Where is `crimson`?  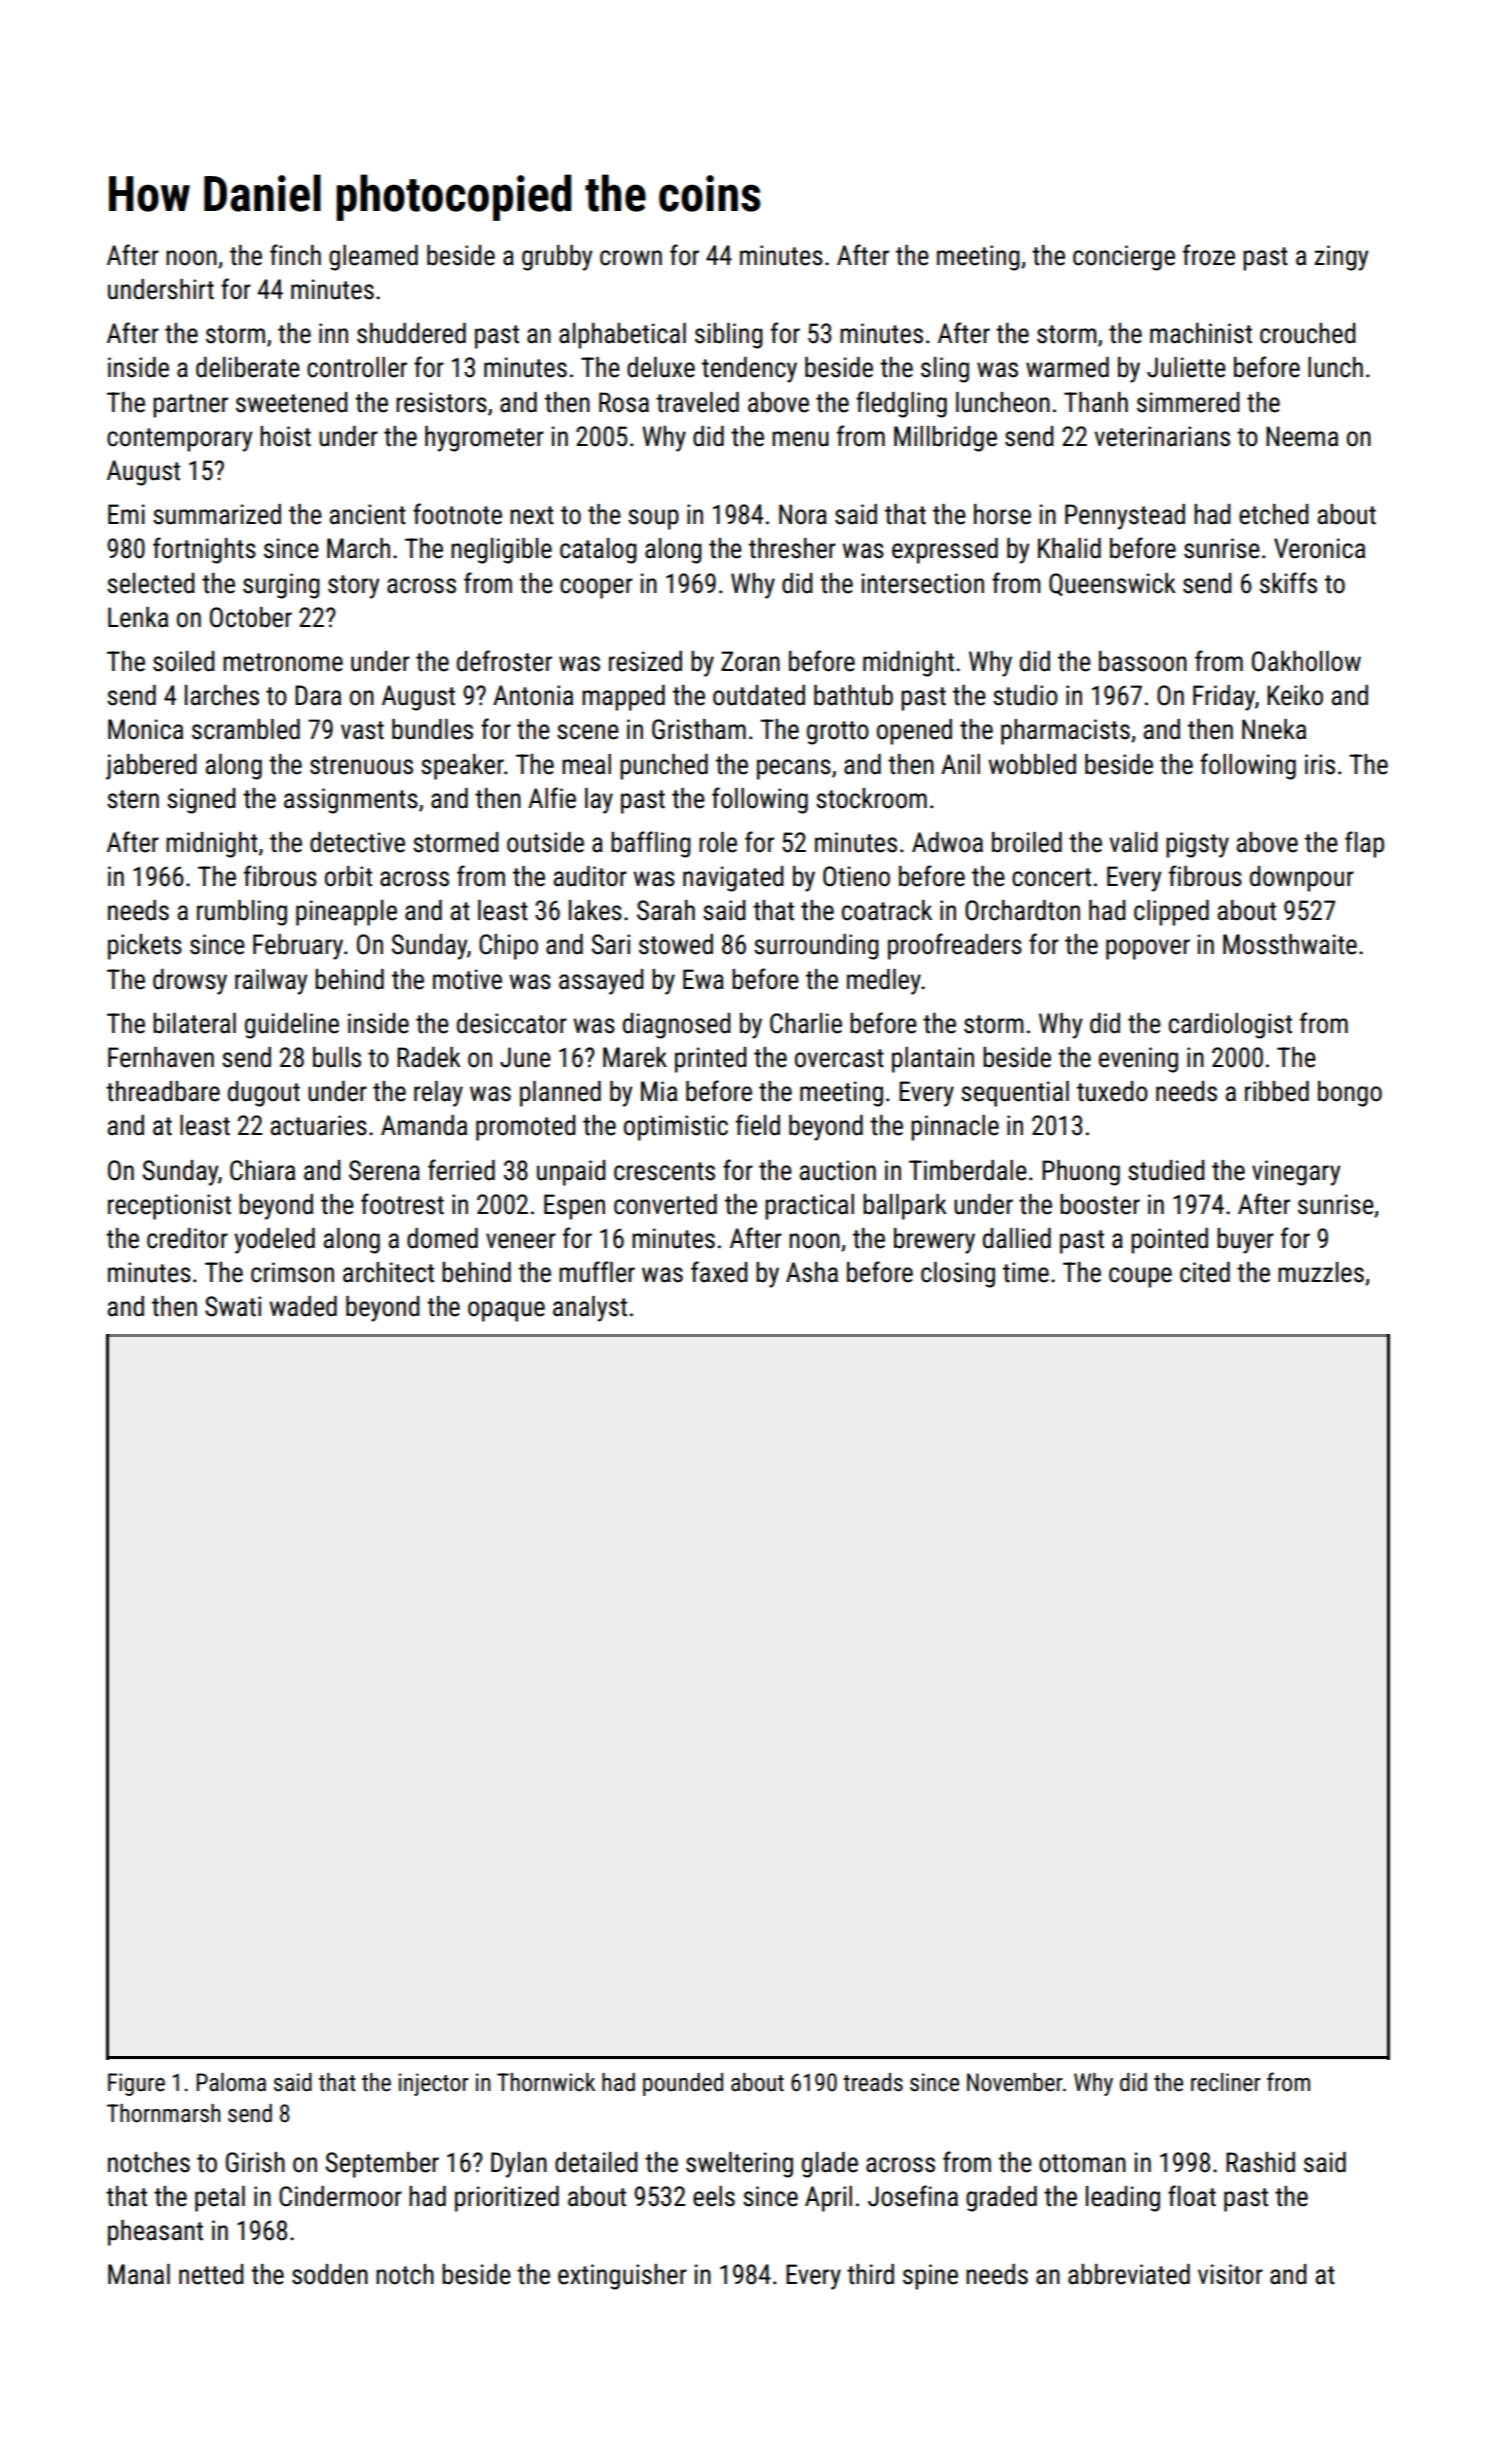
crimson is located at coordinates (292, 1272).
